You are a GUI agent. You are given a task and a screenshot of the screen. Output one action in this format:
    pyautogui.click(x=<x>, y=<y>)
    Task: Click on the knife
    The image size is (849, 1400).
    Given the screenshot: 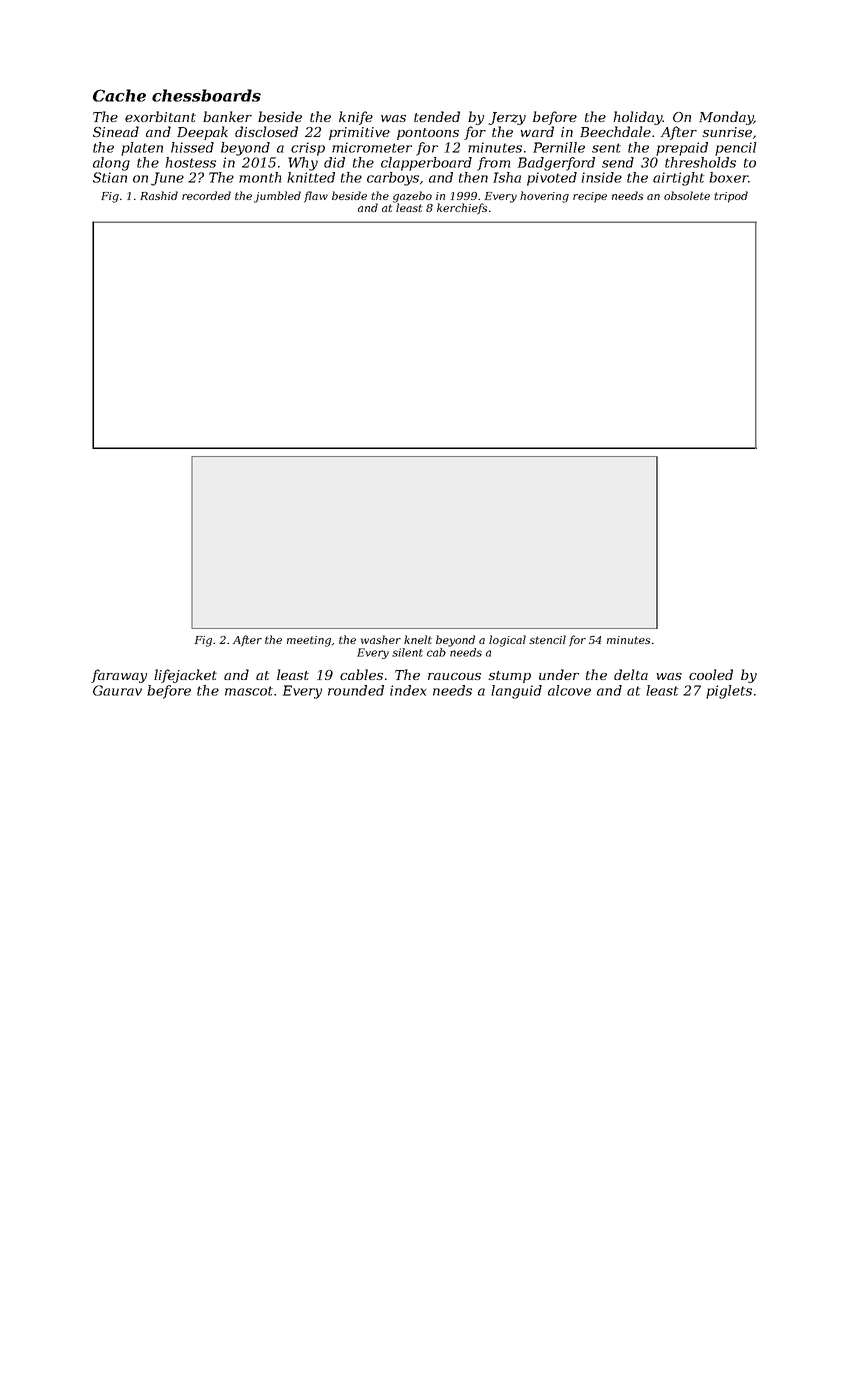 What is the action you would take?
    pyautogui.click(x=356, y=118)
